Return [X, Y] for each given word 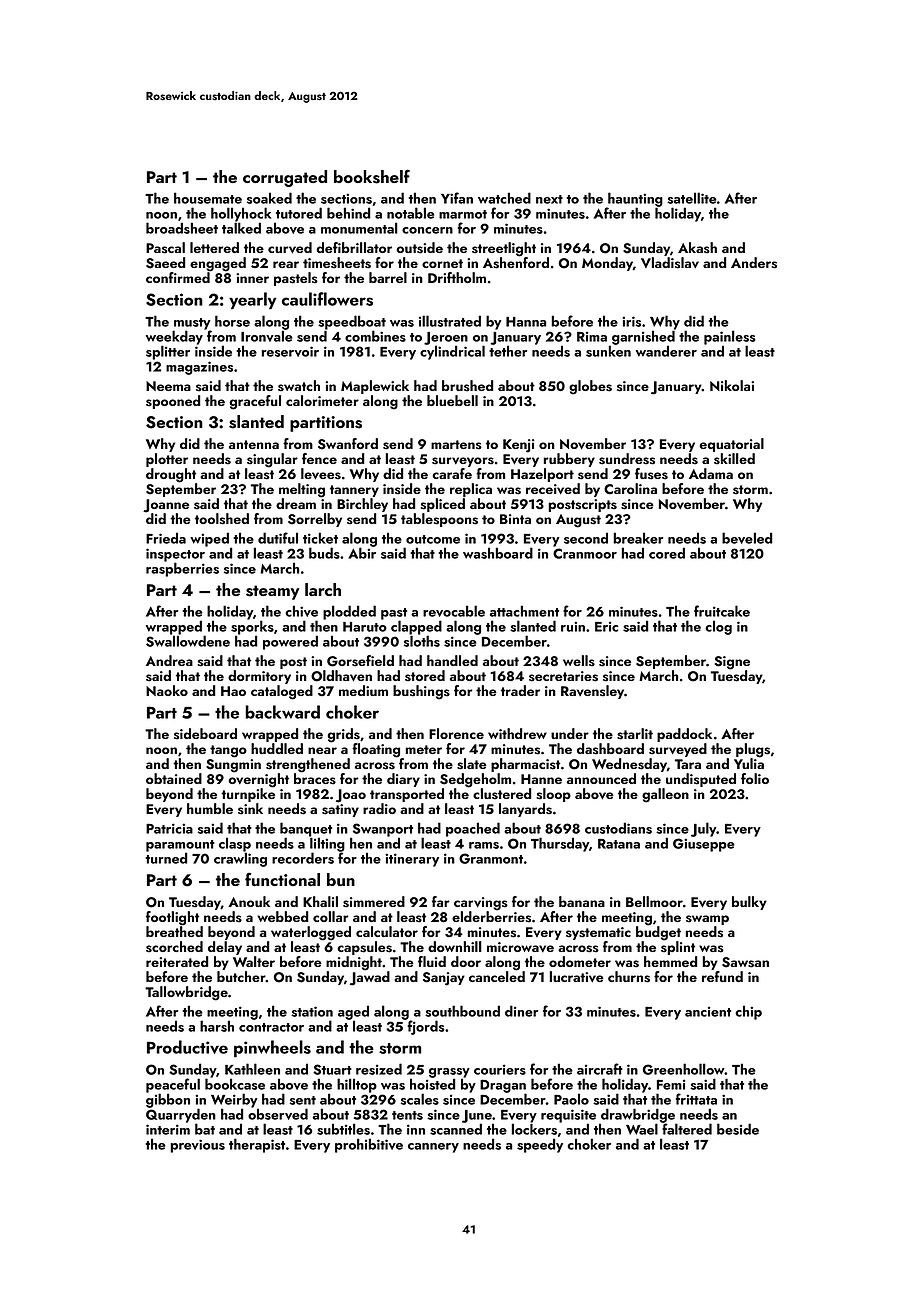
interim [168, 1129]
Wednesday [629, 765]
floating [376, 750]
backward [282, 712]
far [440, 901]
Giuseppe [703, 845]
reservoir [290, 351]
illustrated [450, 321]
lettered [214, 247]
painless [730, 337]
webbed [282, 916]
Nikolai [732, 385]
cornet [442, 263]
